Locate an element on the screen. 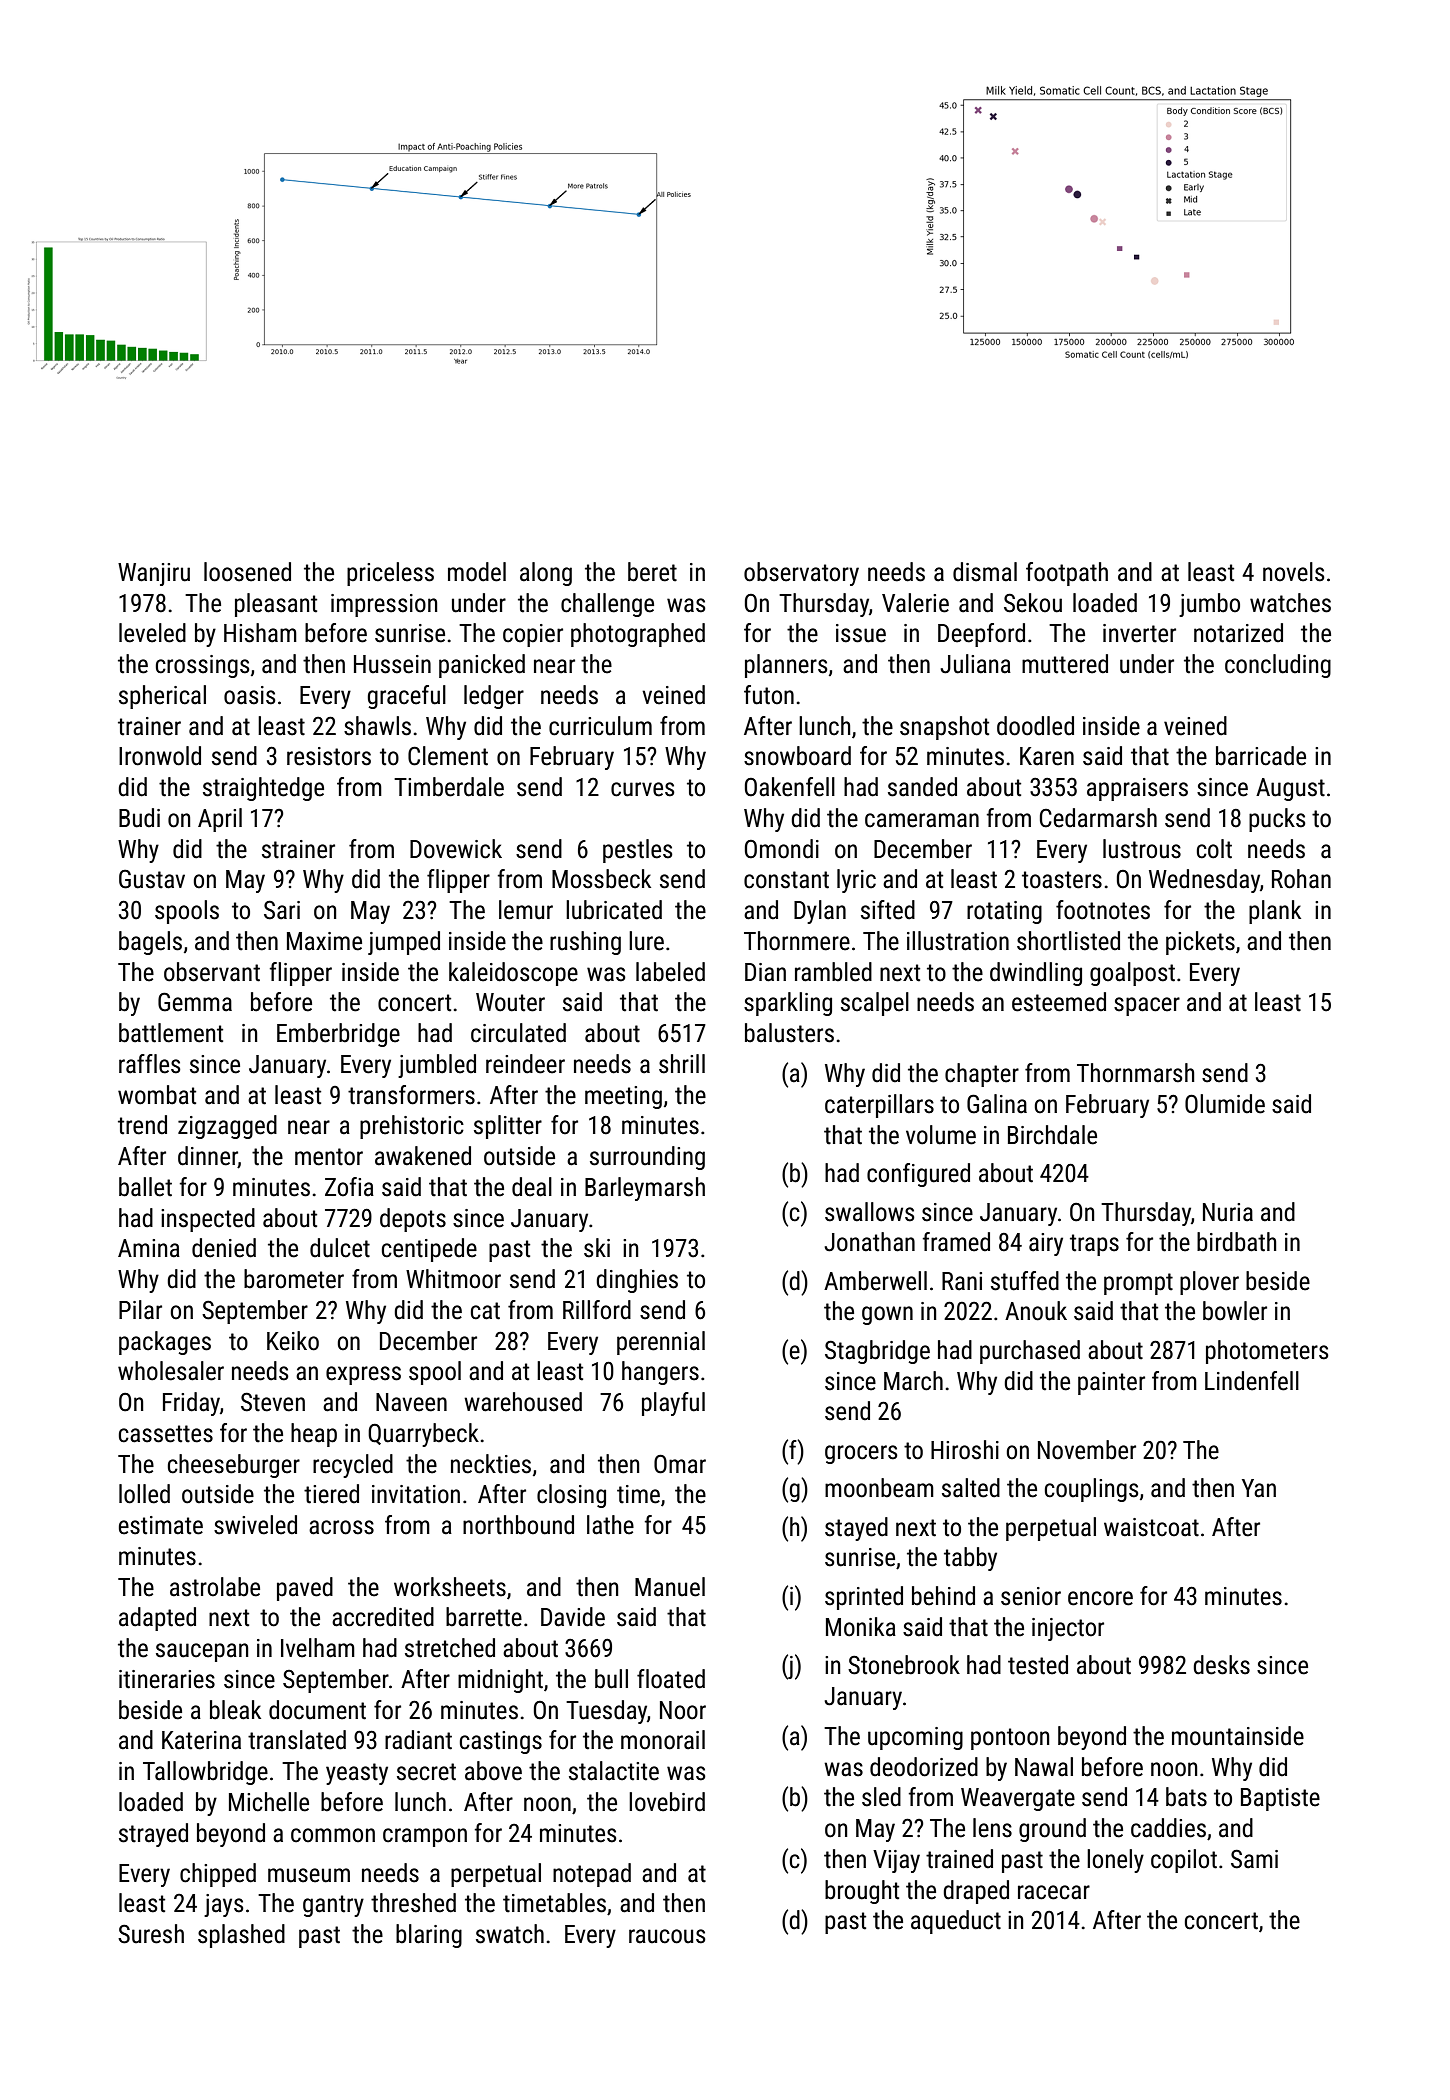 This screenshot has height=2100, width=1450. Suresh is located at coordinates (151, 1934).
